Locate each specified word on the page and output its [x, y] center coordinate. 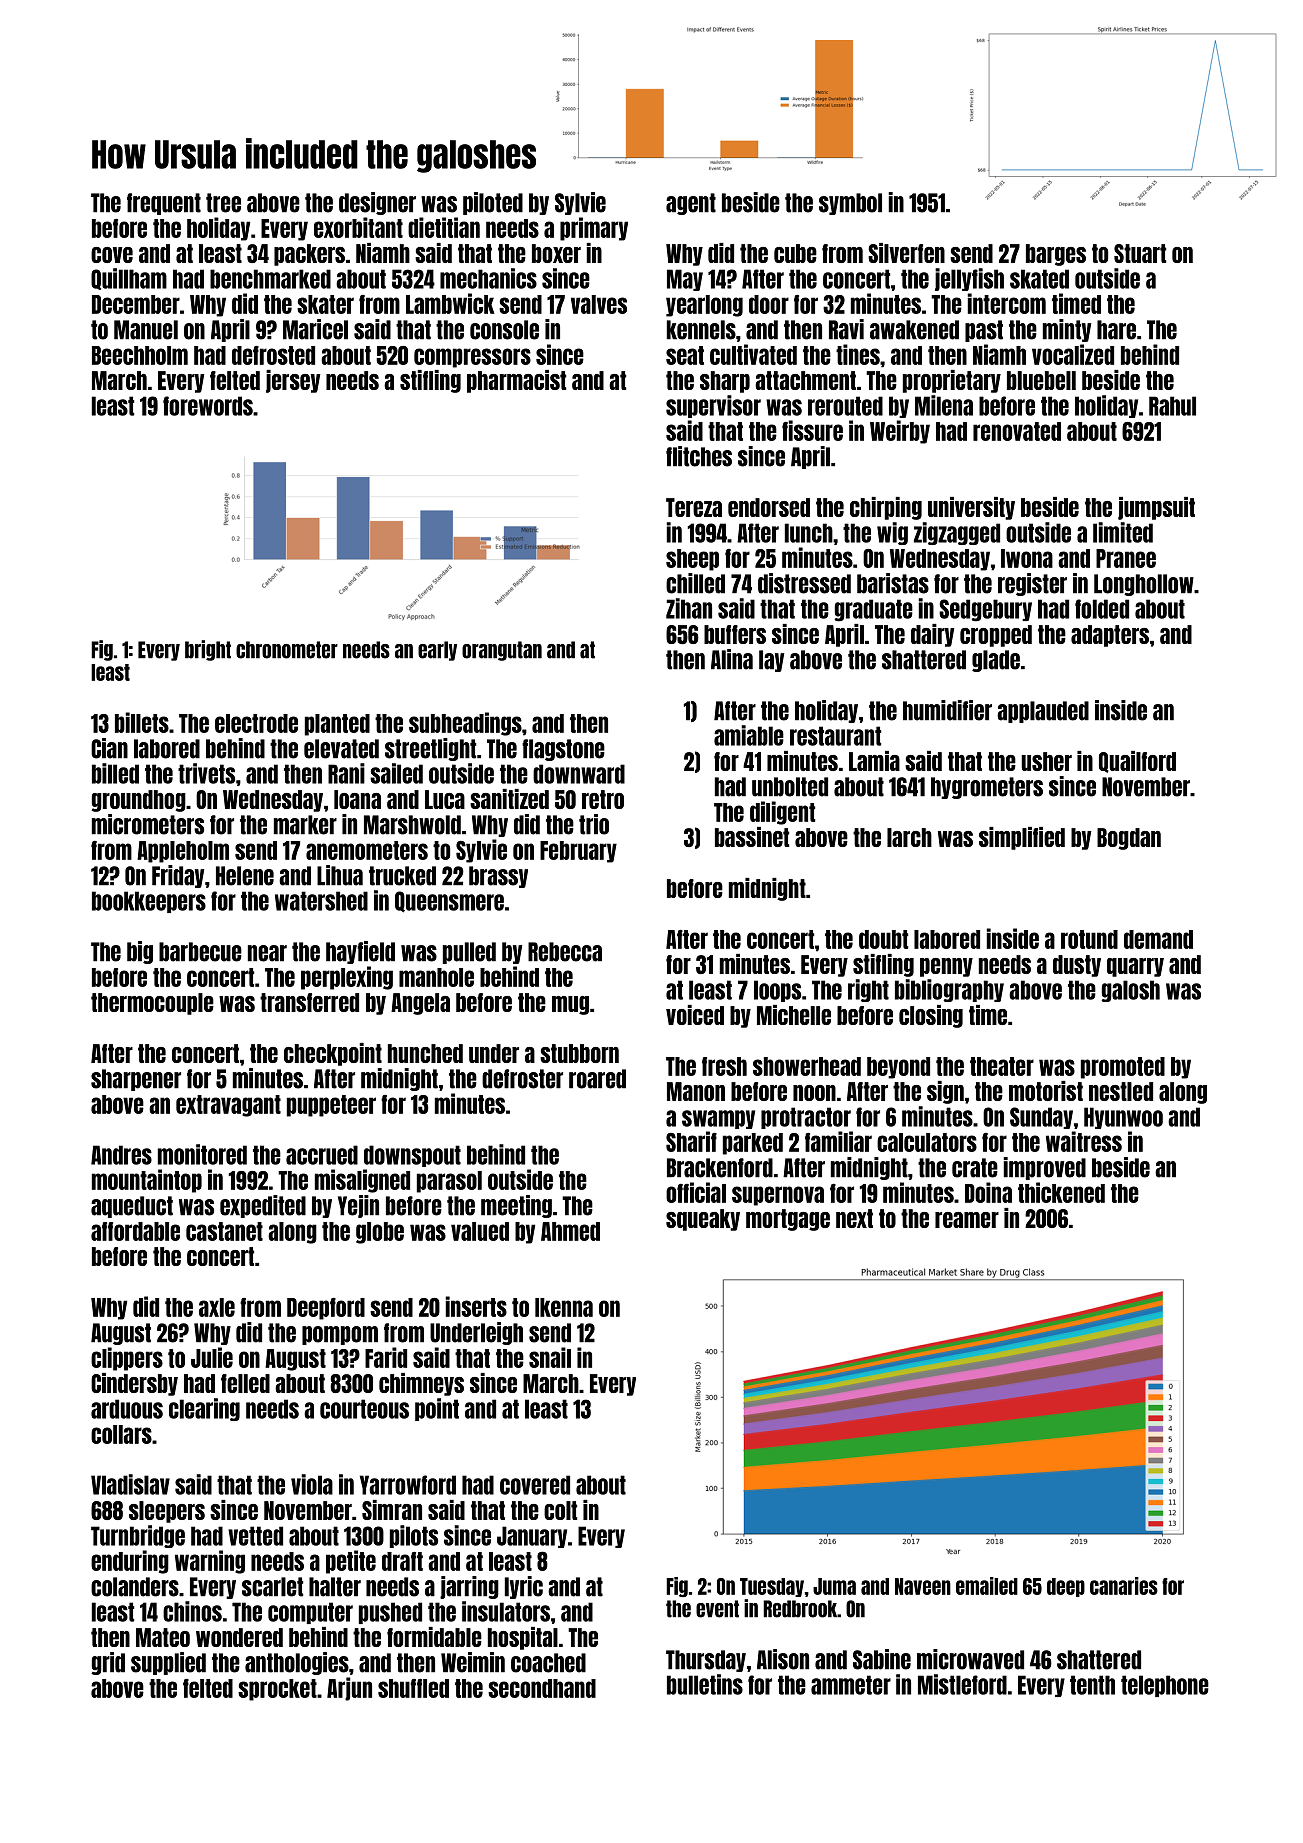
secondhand [542, 1688]
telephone [1165, 1686]
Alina [732, 659]
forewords [208, 406]
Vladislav [130, 1484]
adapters [1110, 636]
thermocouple [152, 1004]
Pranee [1126, 558]
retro [603, 799]
